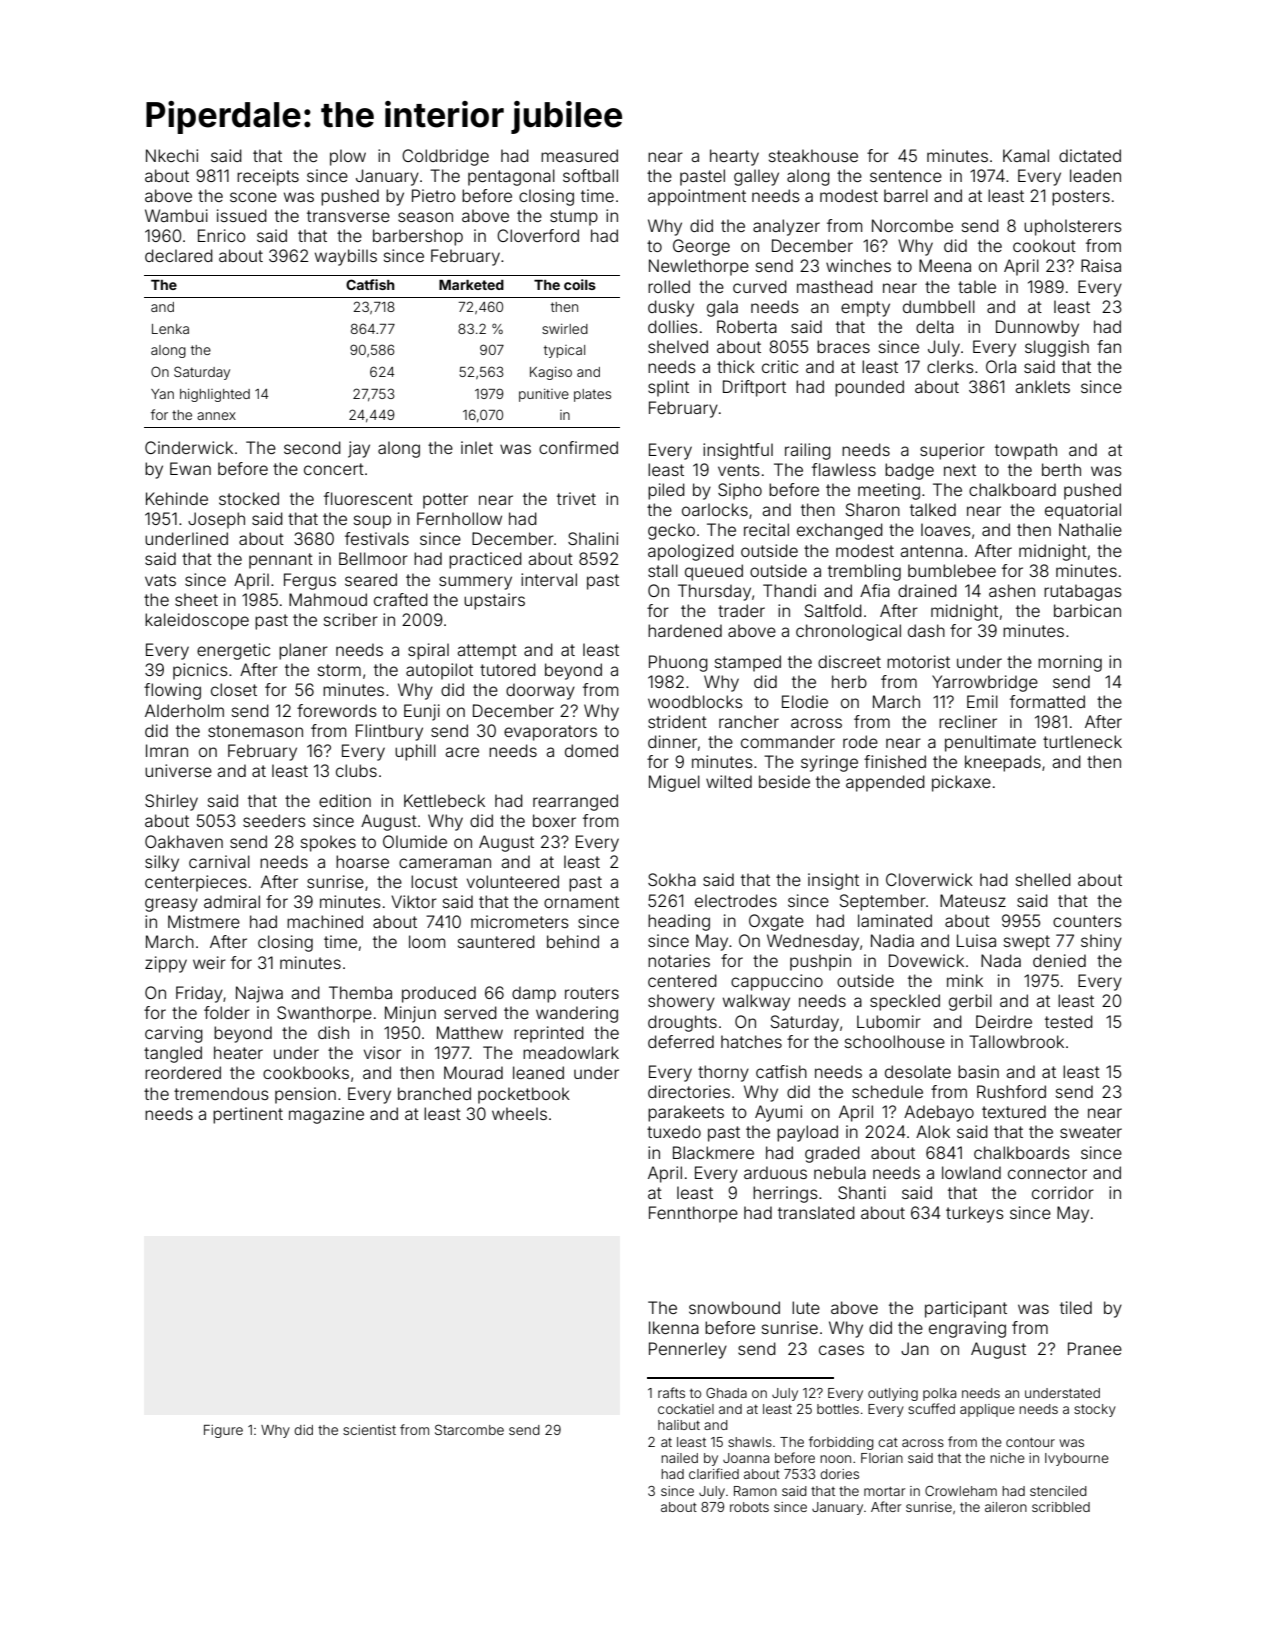 The width and height of the image is (1267, 1640). I want to click on cappuccino, so click(777, 982).
